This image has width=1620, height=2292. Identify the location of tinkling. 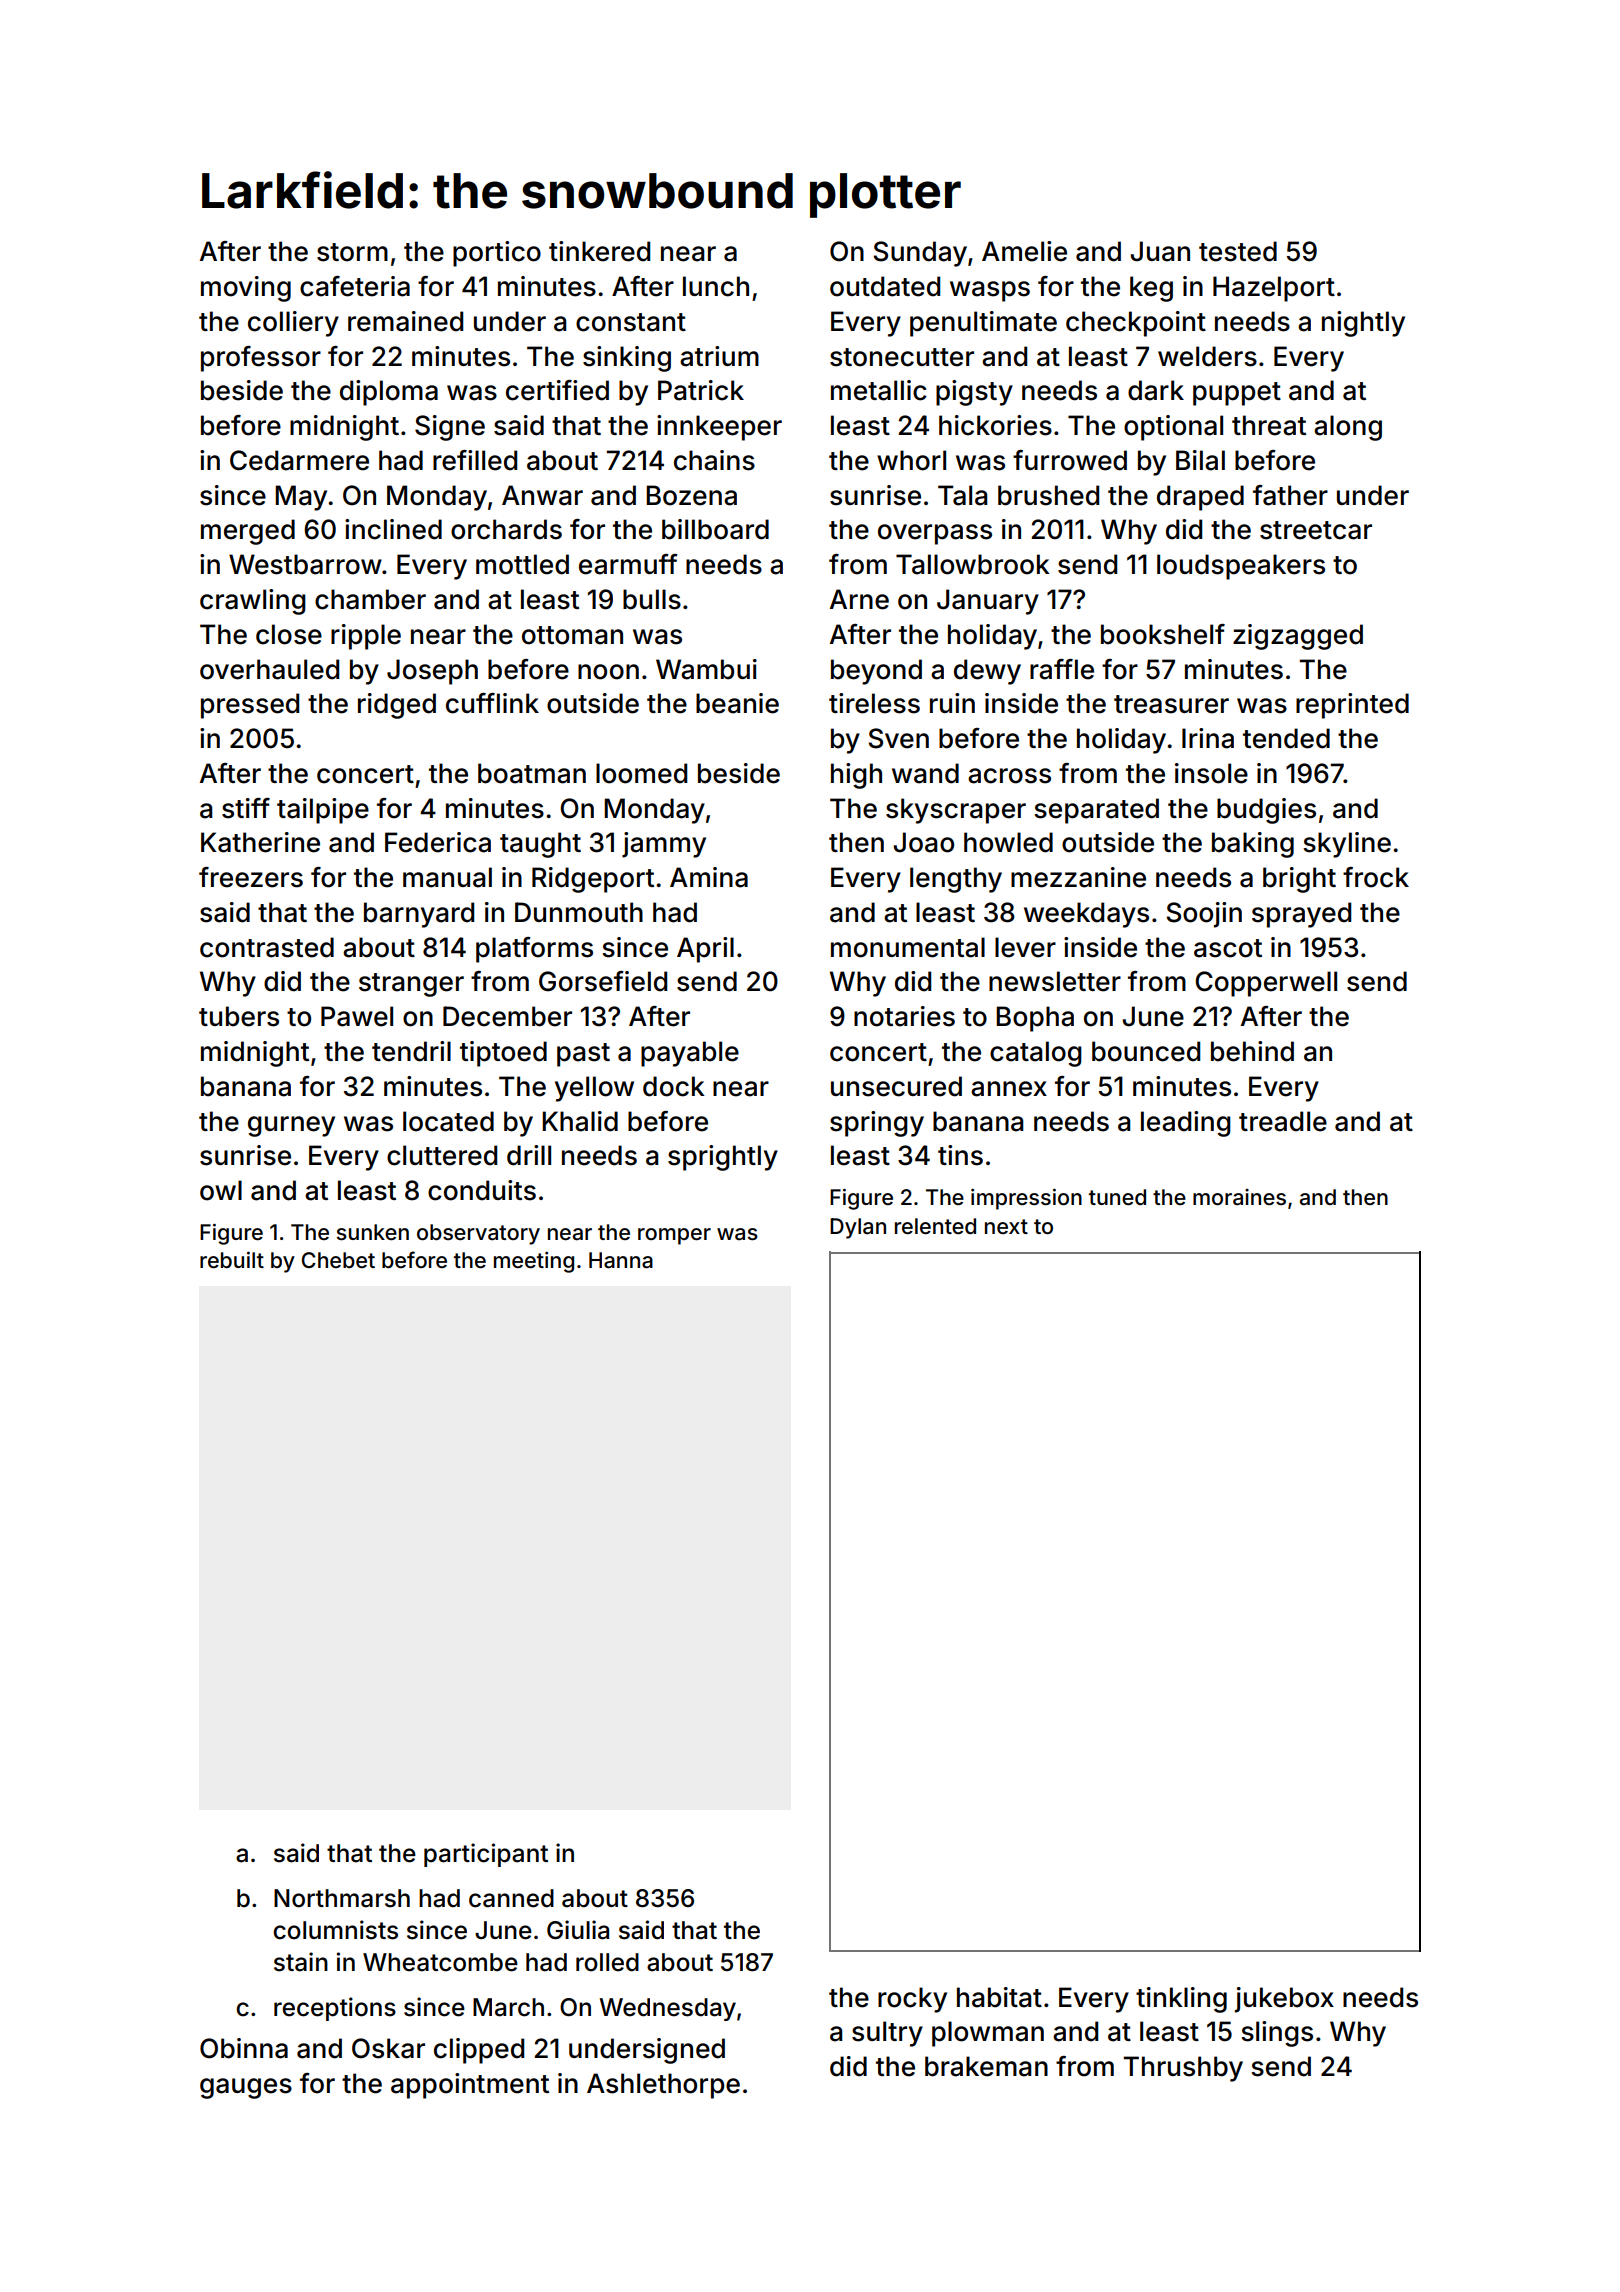
(1181, 2000).
